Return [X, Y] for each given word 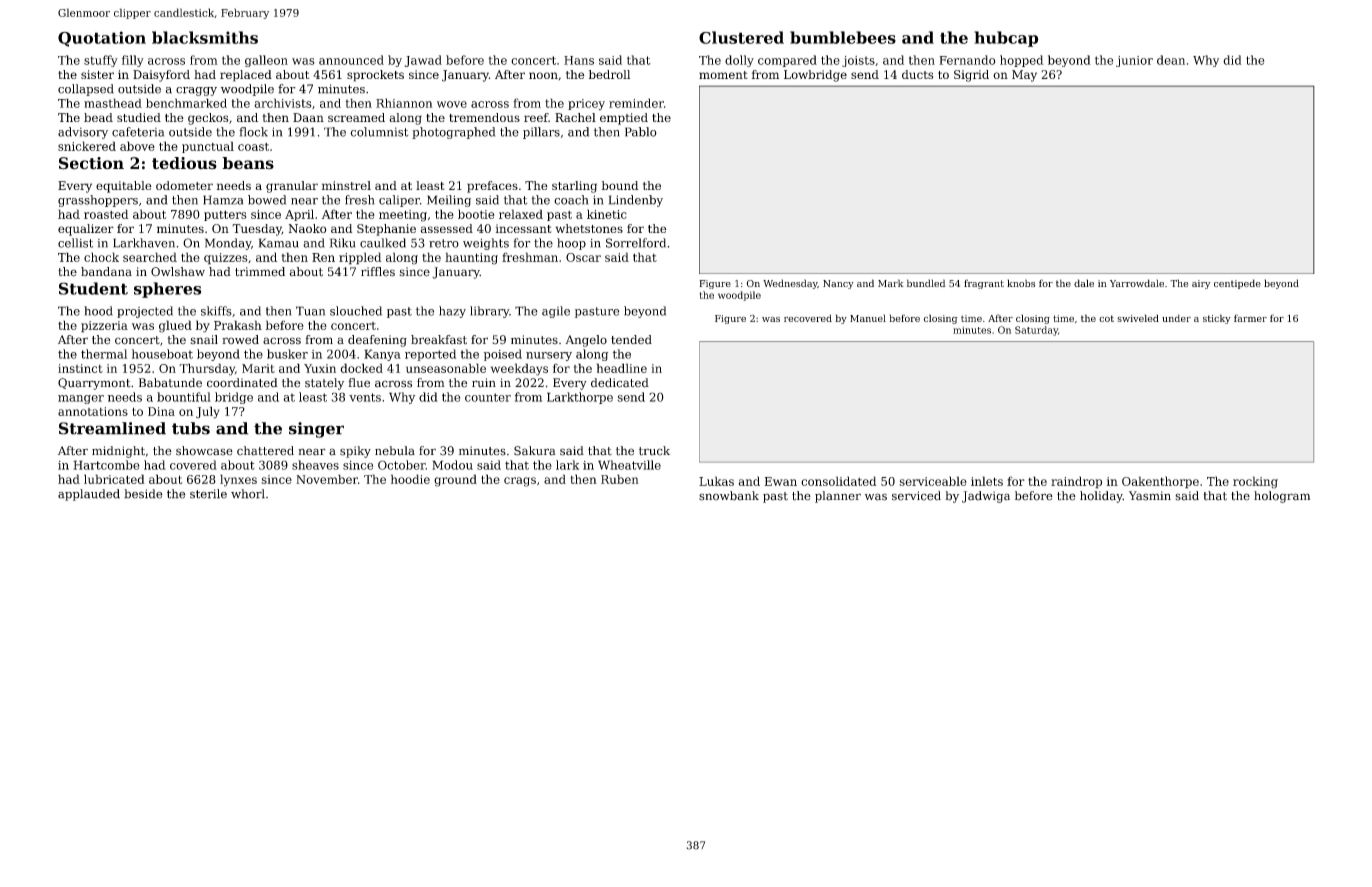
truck [654, 451]
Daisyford [161, 76]
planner [838, 497]
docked [361, 368]
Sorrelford [636, 243]
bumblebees [843, 37]
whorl [248, 494]
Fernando [967, 60]
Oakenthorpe [1160, 482]
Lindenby [636, 201]
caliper [399, 201]
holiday [1101, 497]
